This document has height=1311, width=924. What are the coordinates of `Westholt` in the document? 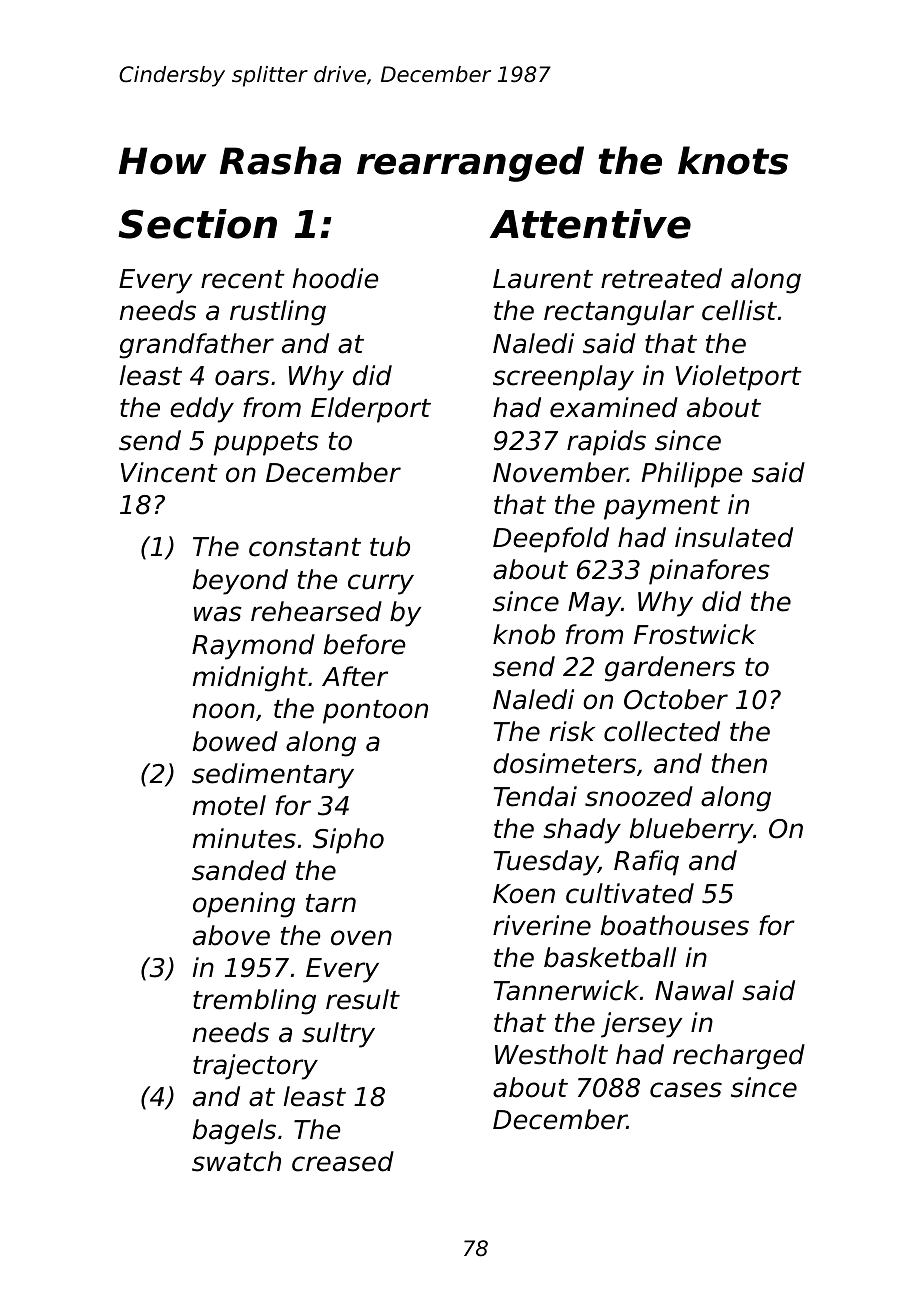 It's located at (551, 1054).
